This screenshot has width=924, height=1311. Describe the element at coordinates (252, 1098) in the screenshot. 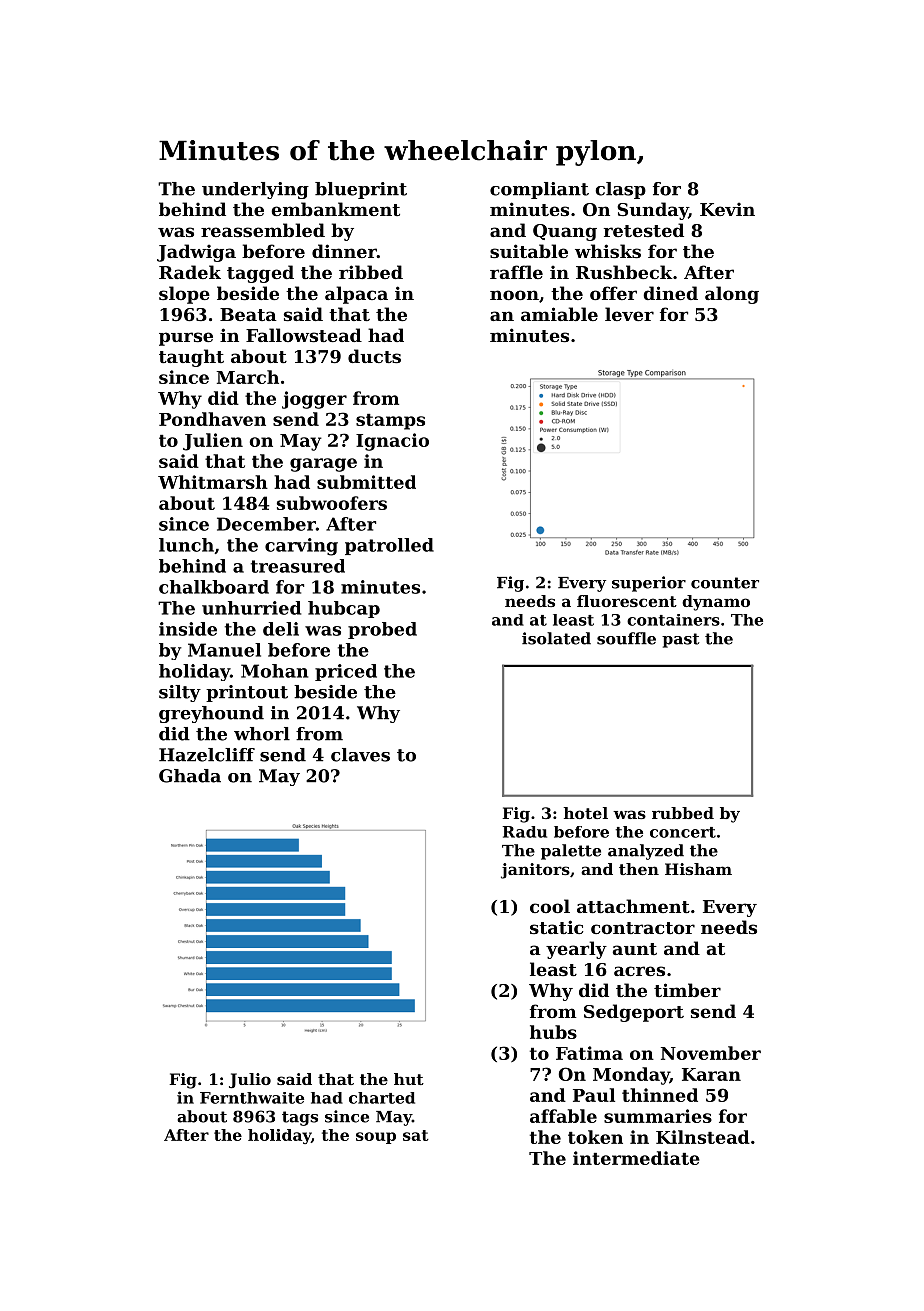

I see `Fernthwaite` at that location.
